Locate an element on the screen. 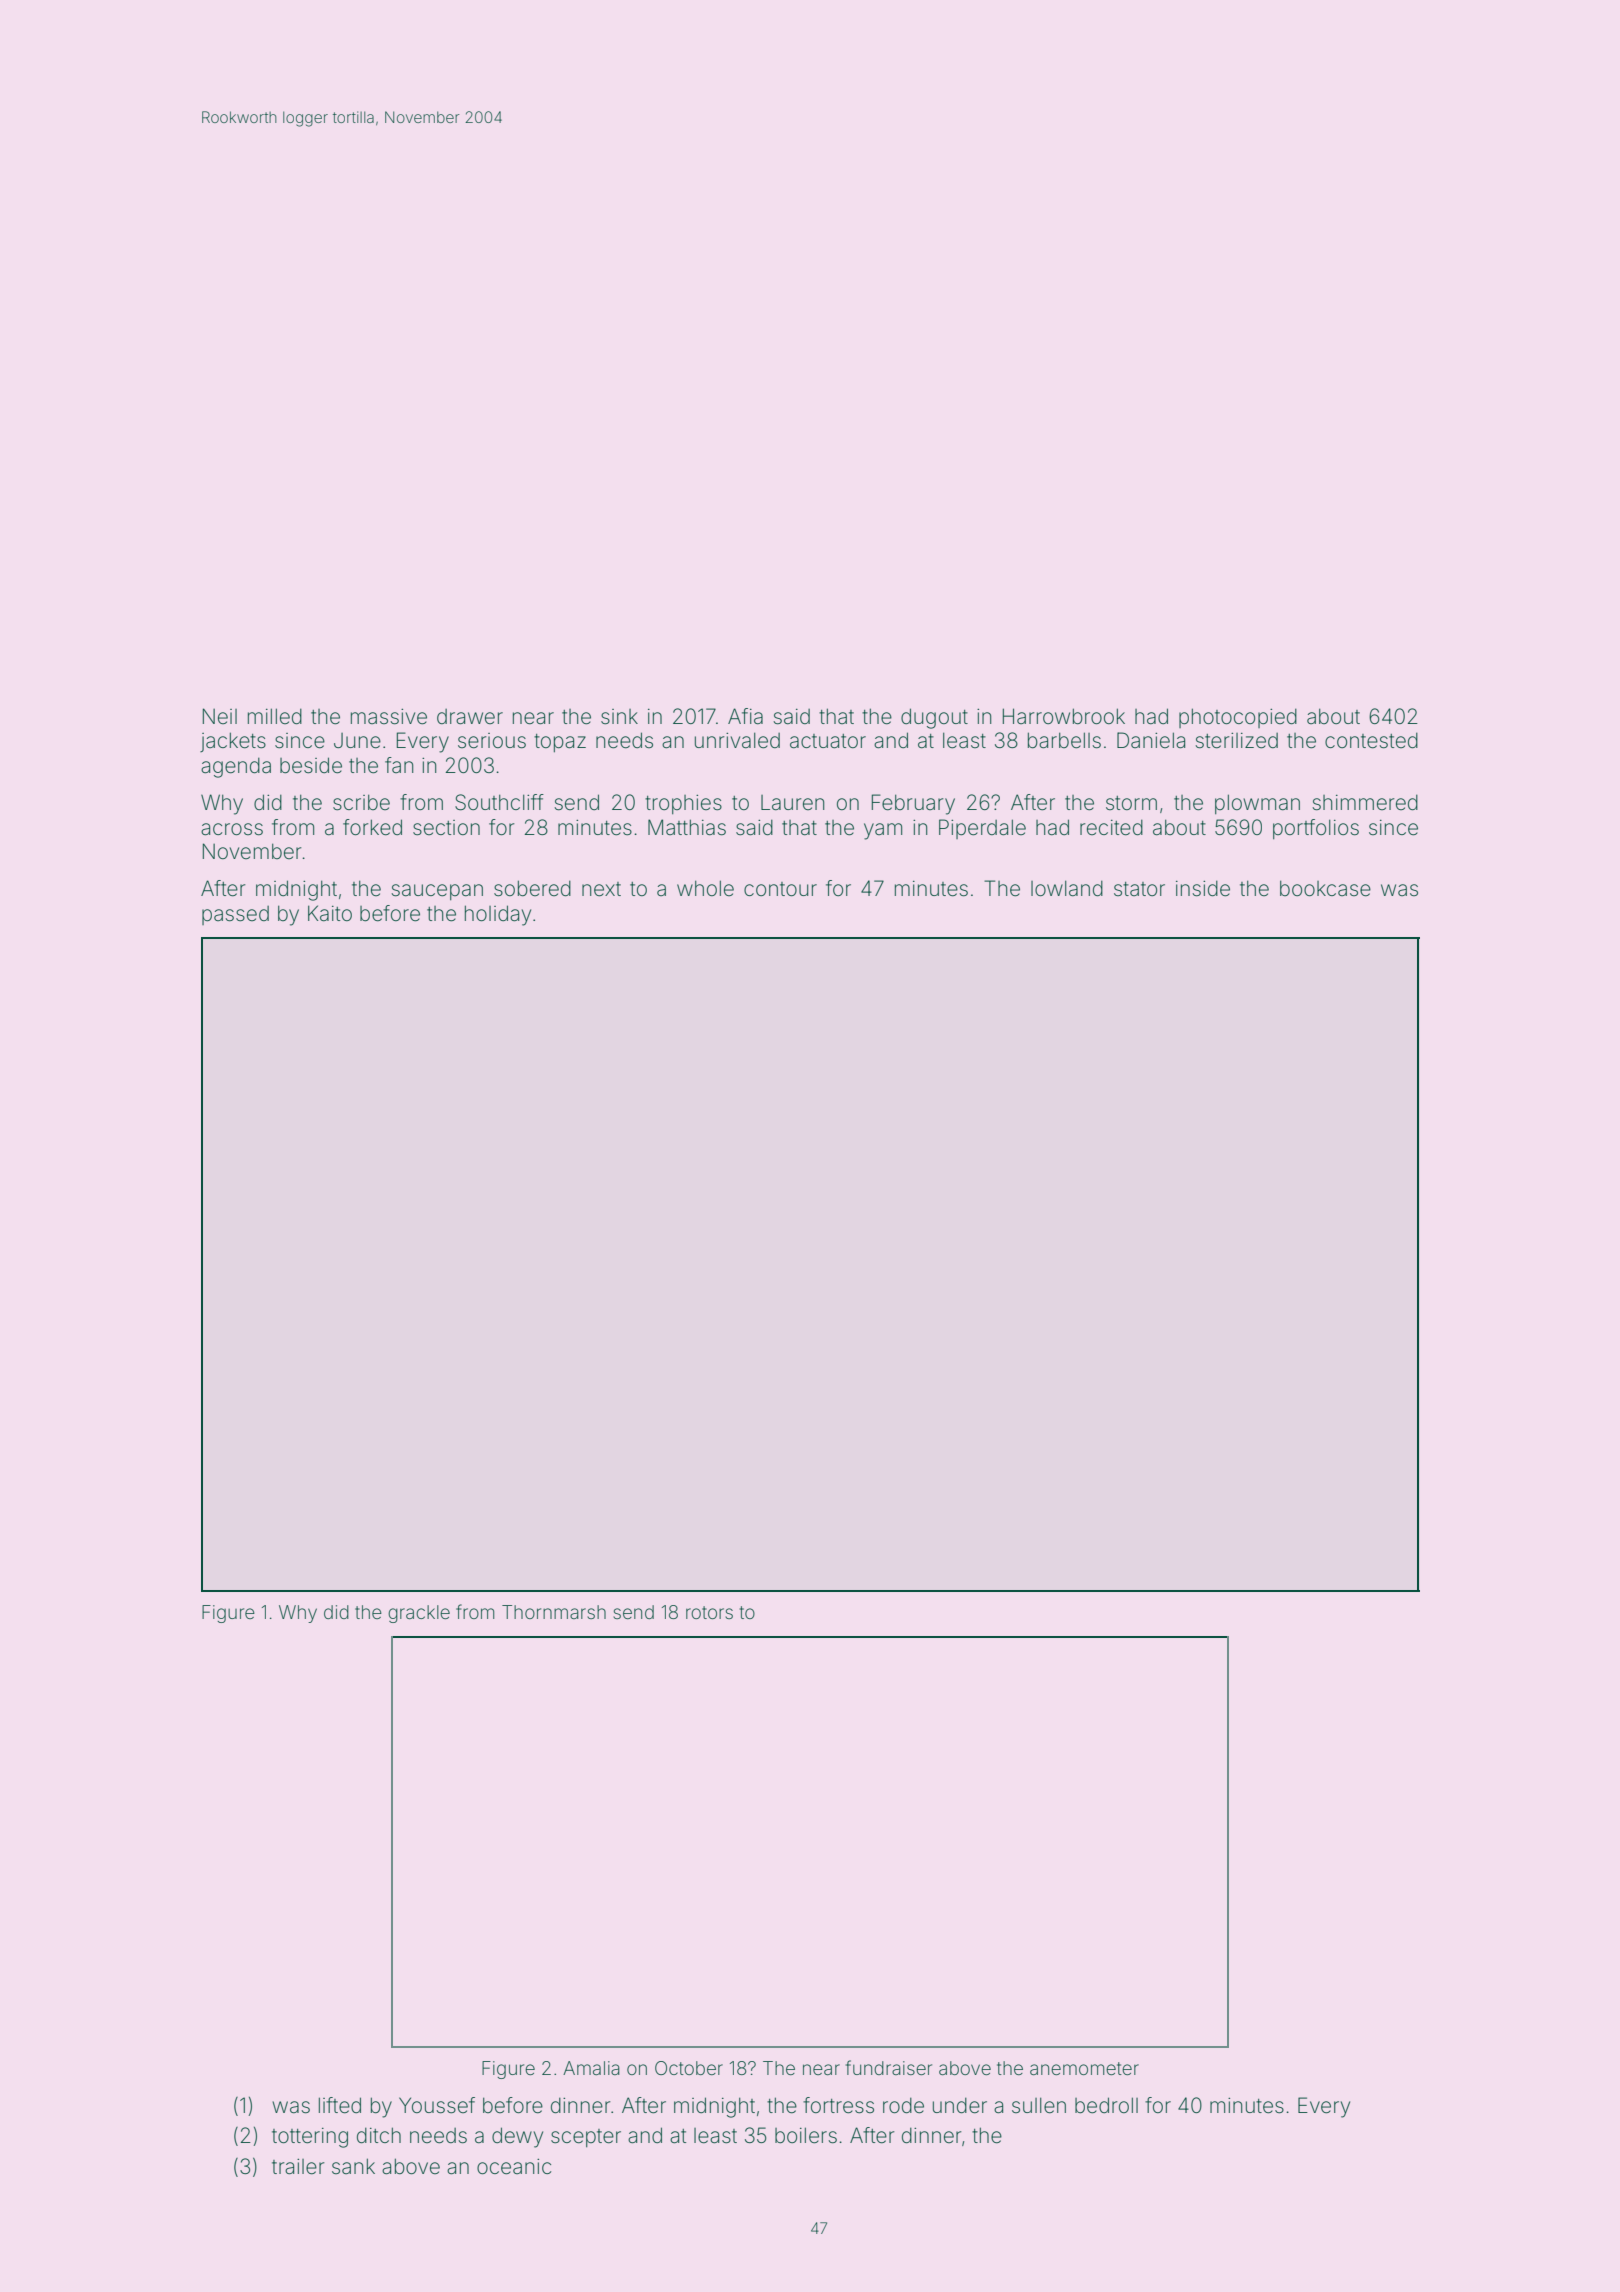  October is located at coordinates (689, 2068).
